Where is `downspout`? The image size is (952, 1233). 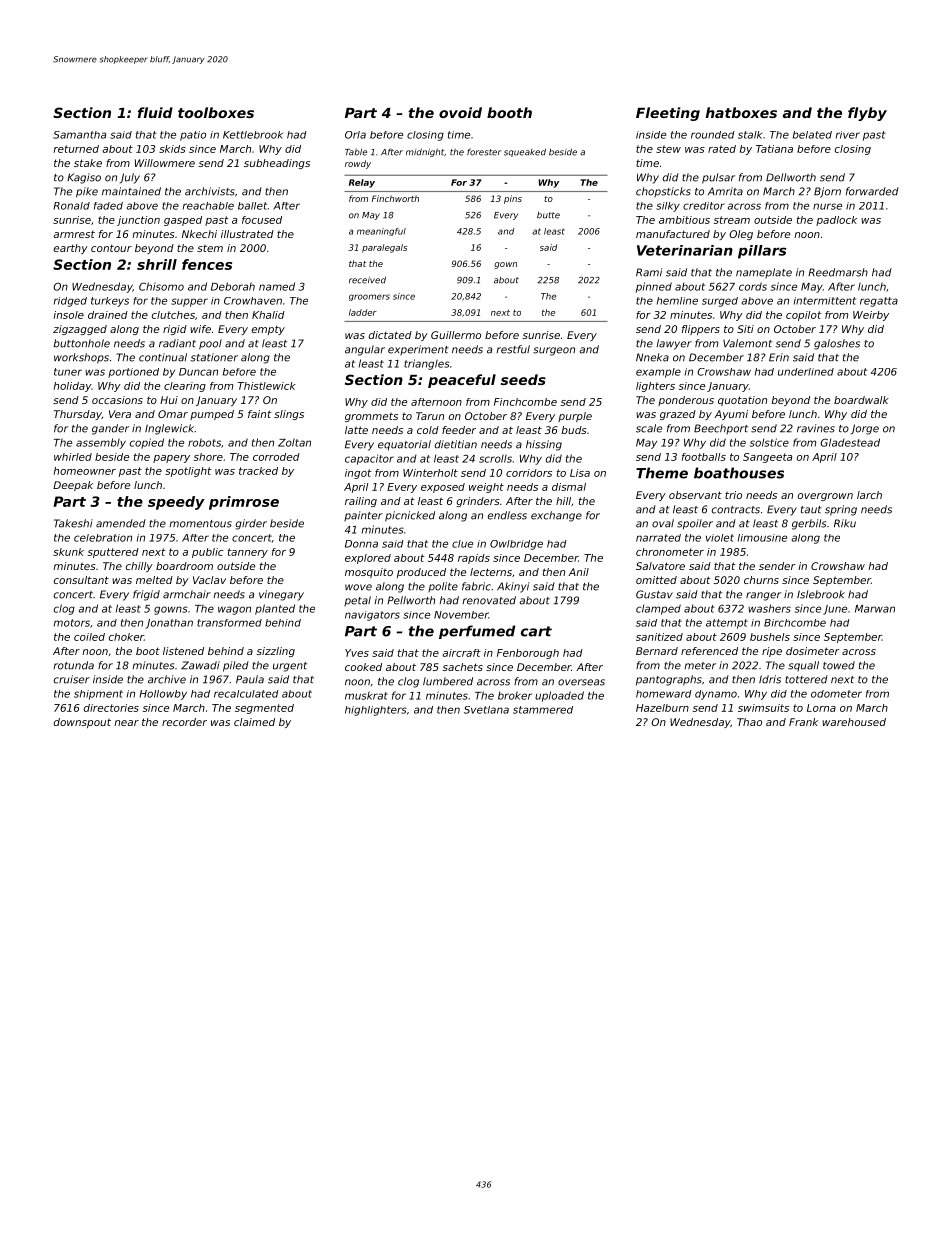
downspout is located at coordinates (82, 723).
